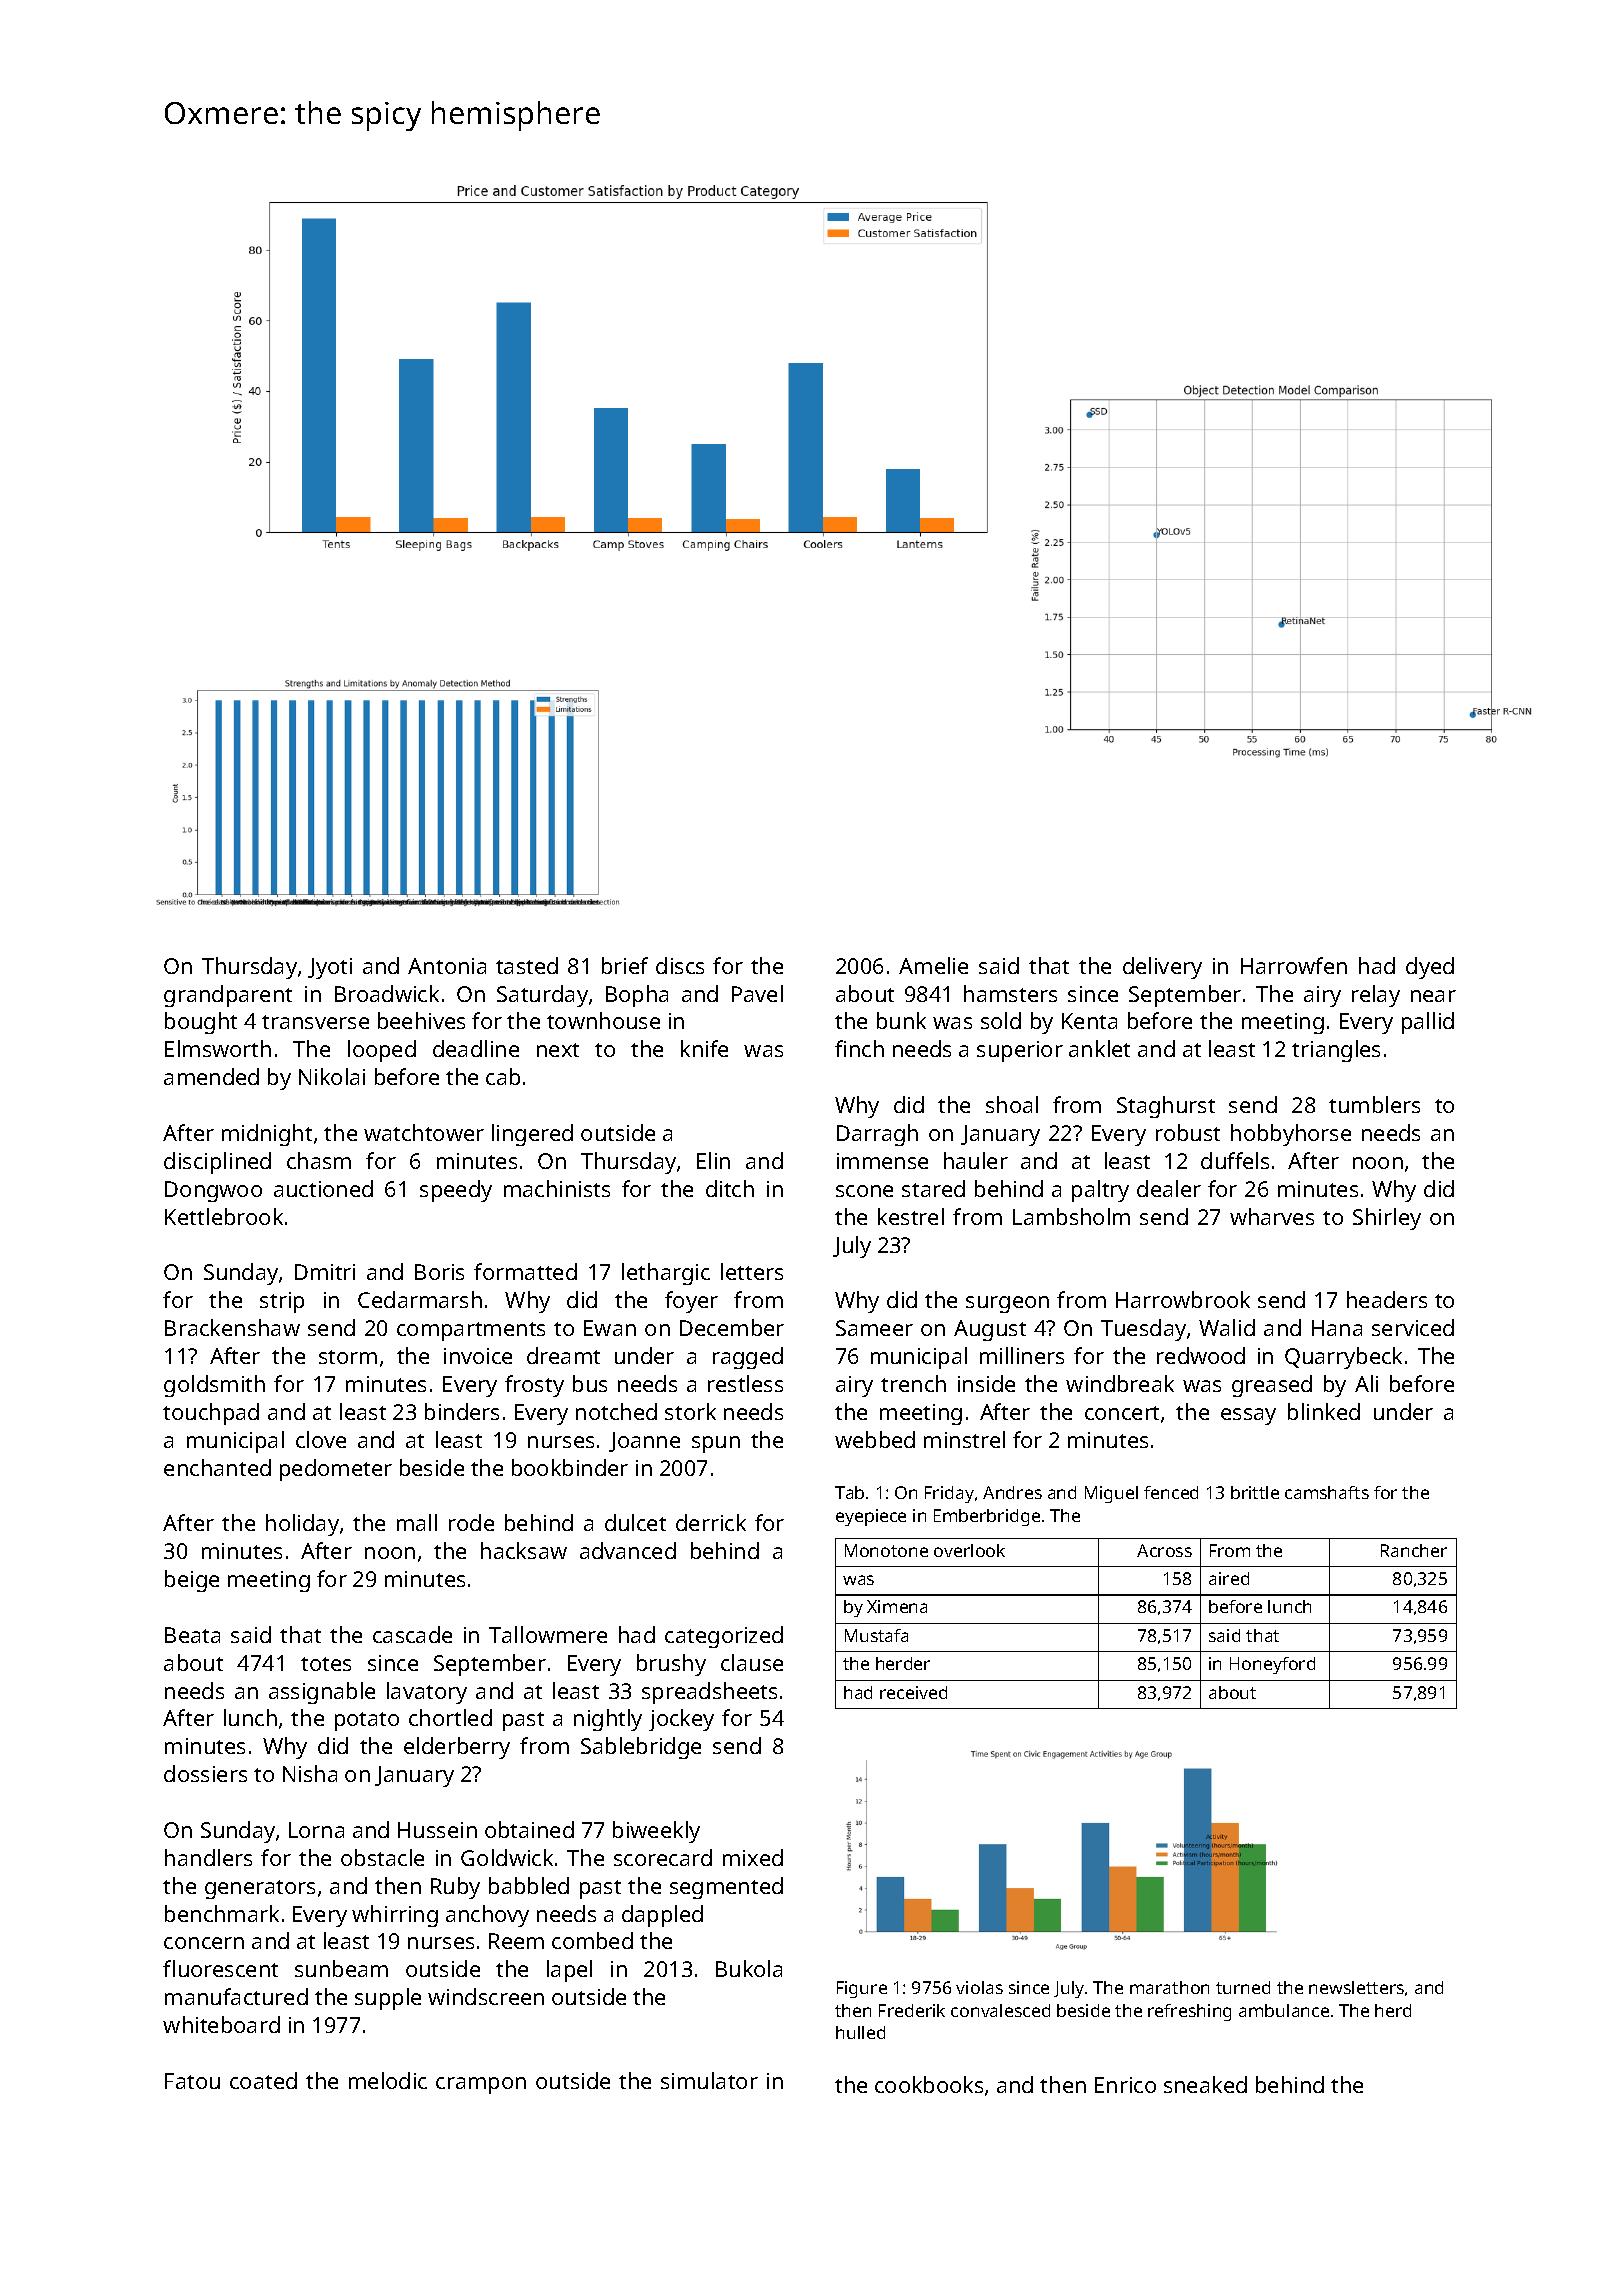 Image resolution: width=1620 pixels, height=2292 pixels. What do you see at coordinates (1100, 1191) in the screenshot?
I see `paltry` at bounding box center [1100, 1191].
